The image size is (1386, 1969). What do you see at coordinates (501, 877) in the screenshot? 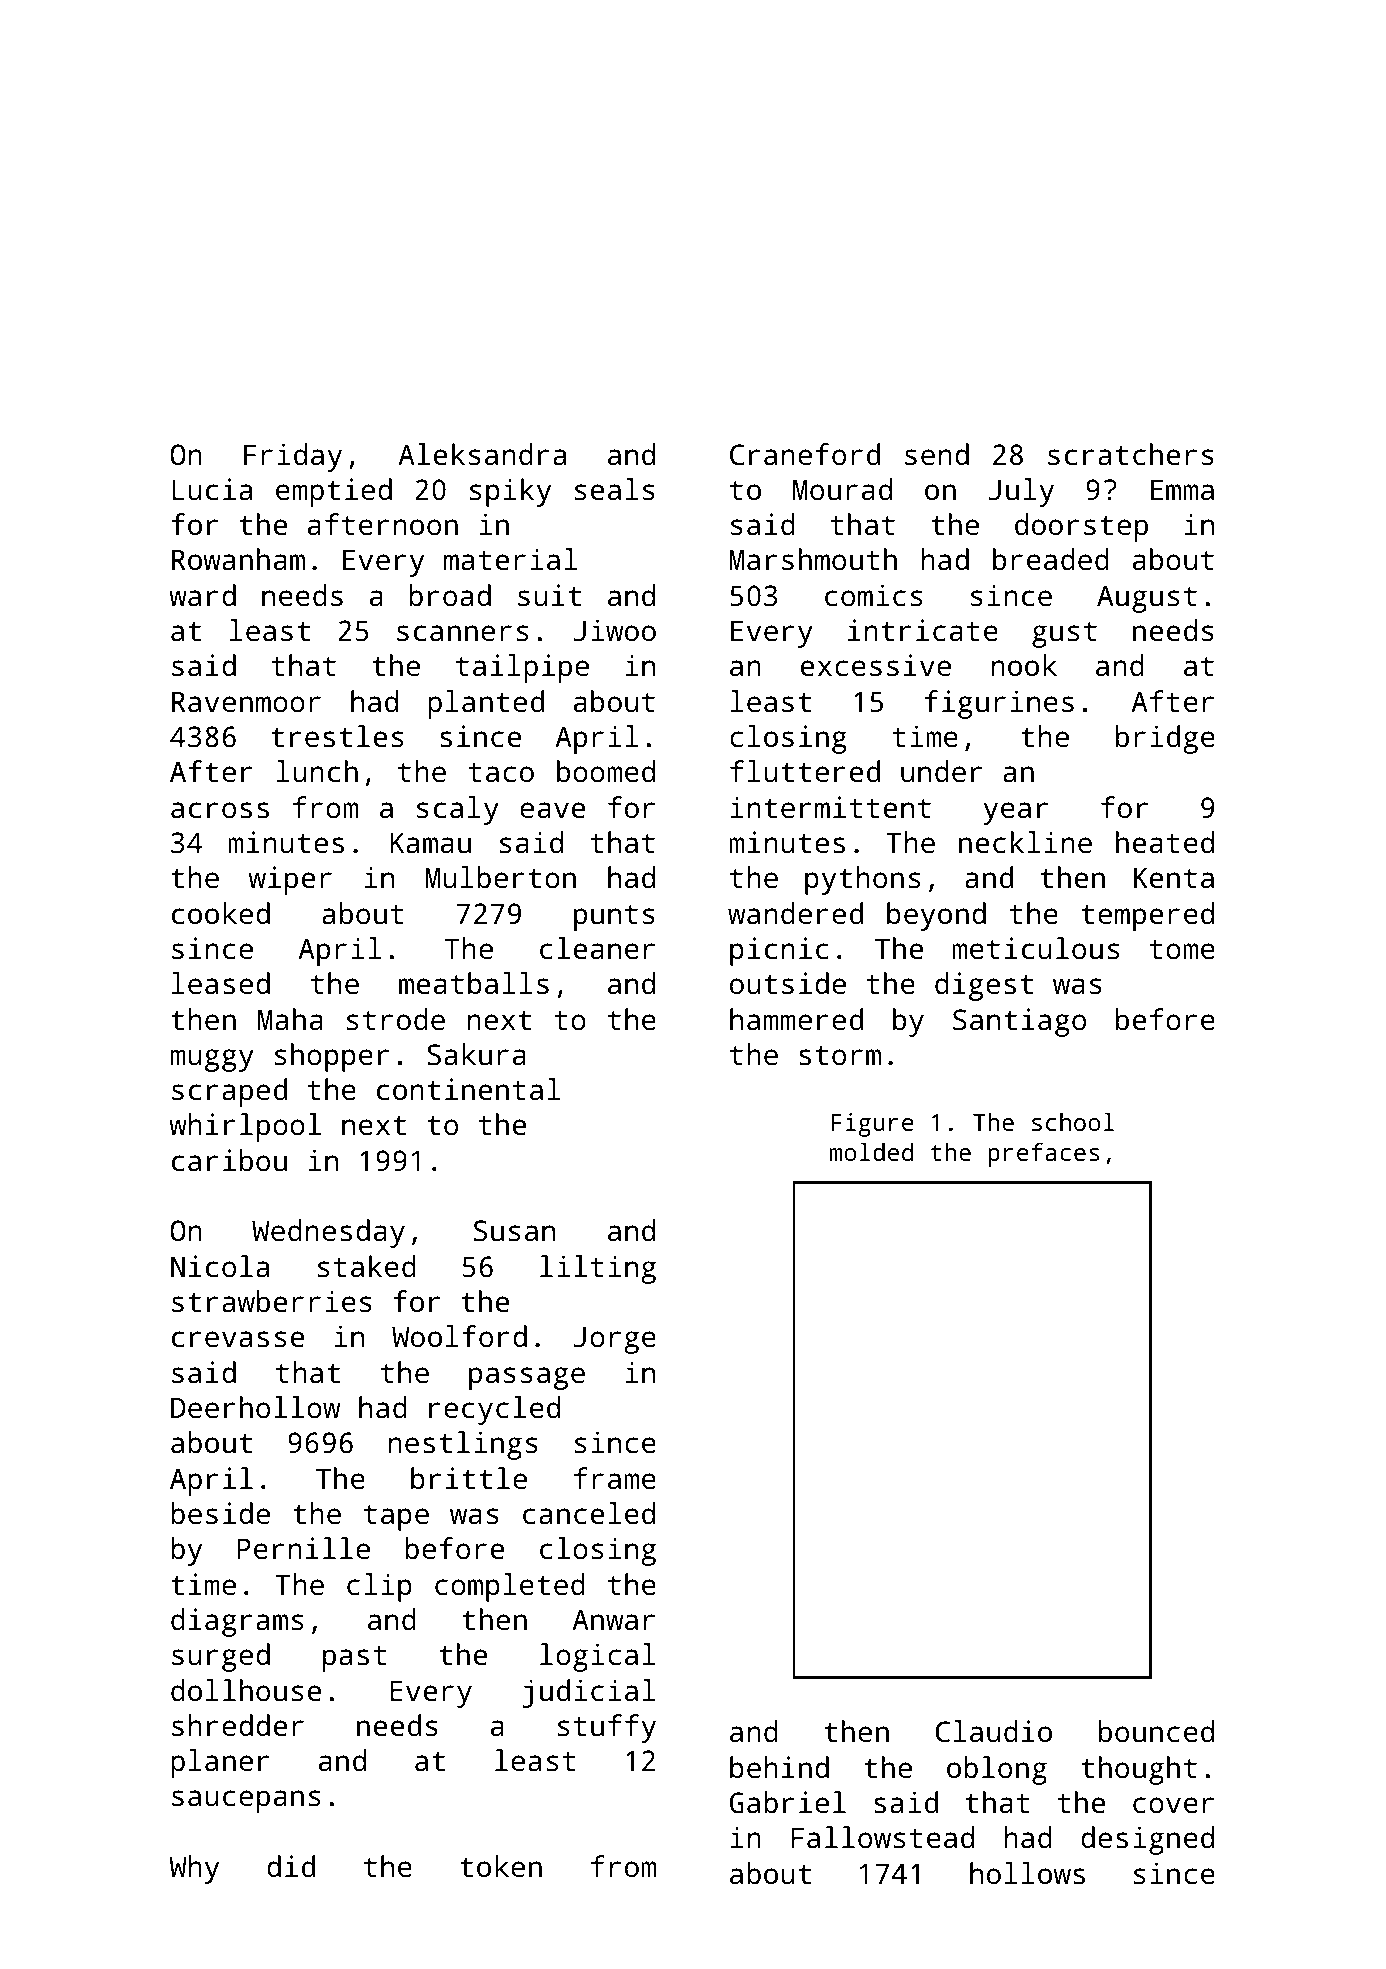
I see `Mulberton` at bounding box center [501, 877].
